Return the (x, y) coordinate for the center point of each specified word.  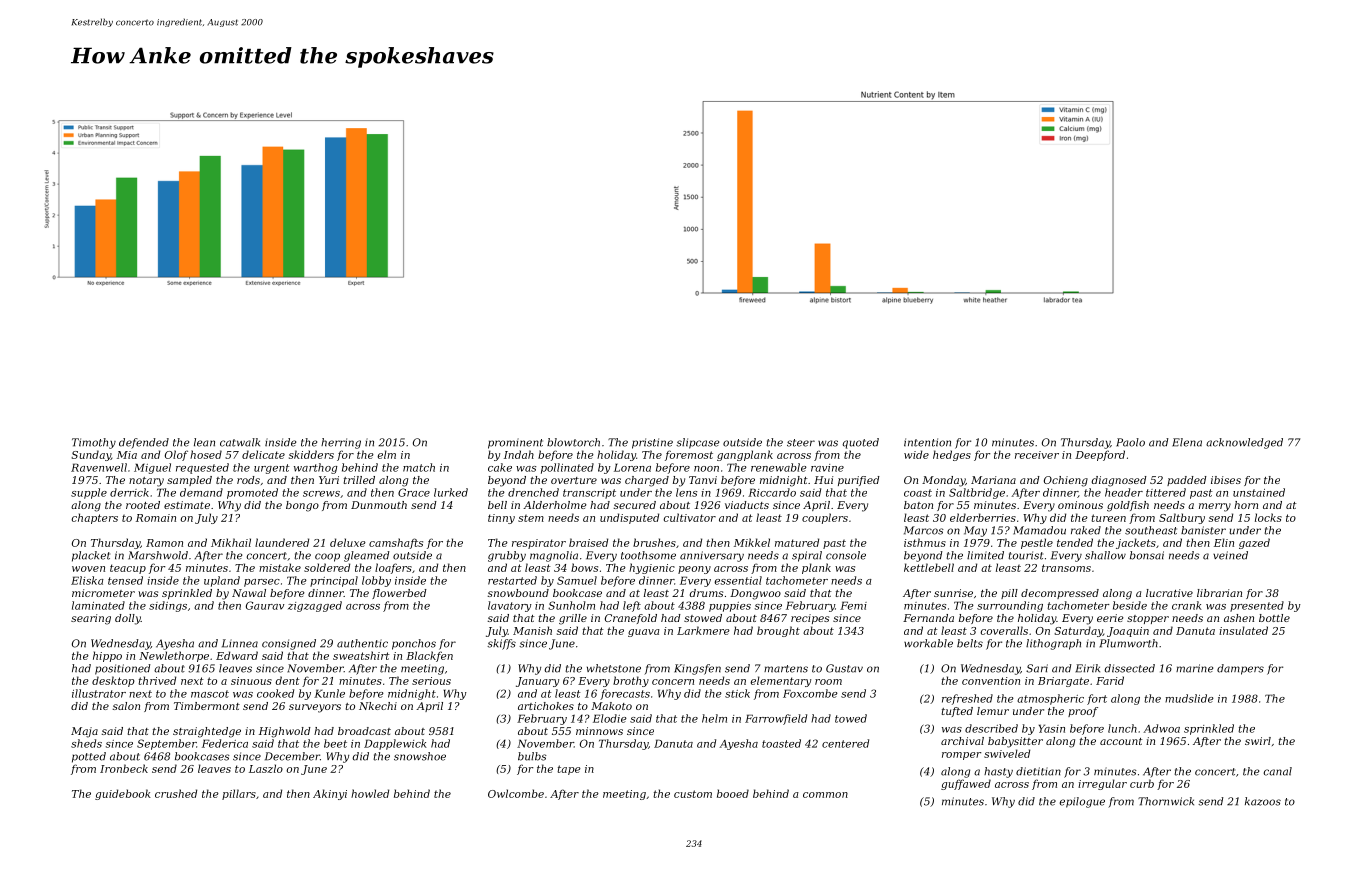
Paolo (1130, 442)
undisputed (629, 518)
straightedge (207, 732)
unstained (1259, 492)
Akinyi (330, 794)
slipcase (697, 443)
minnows (599, 731)
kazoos (1263, 801)
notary (146, 482)
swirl (1258, 741)
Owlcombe (516, 793)
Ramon (164, 543)
